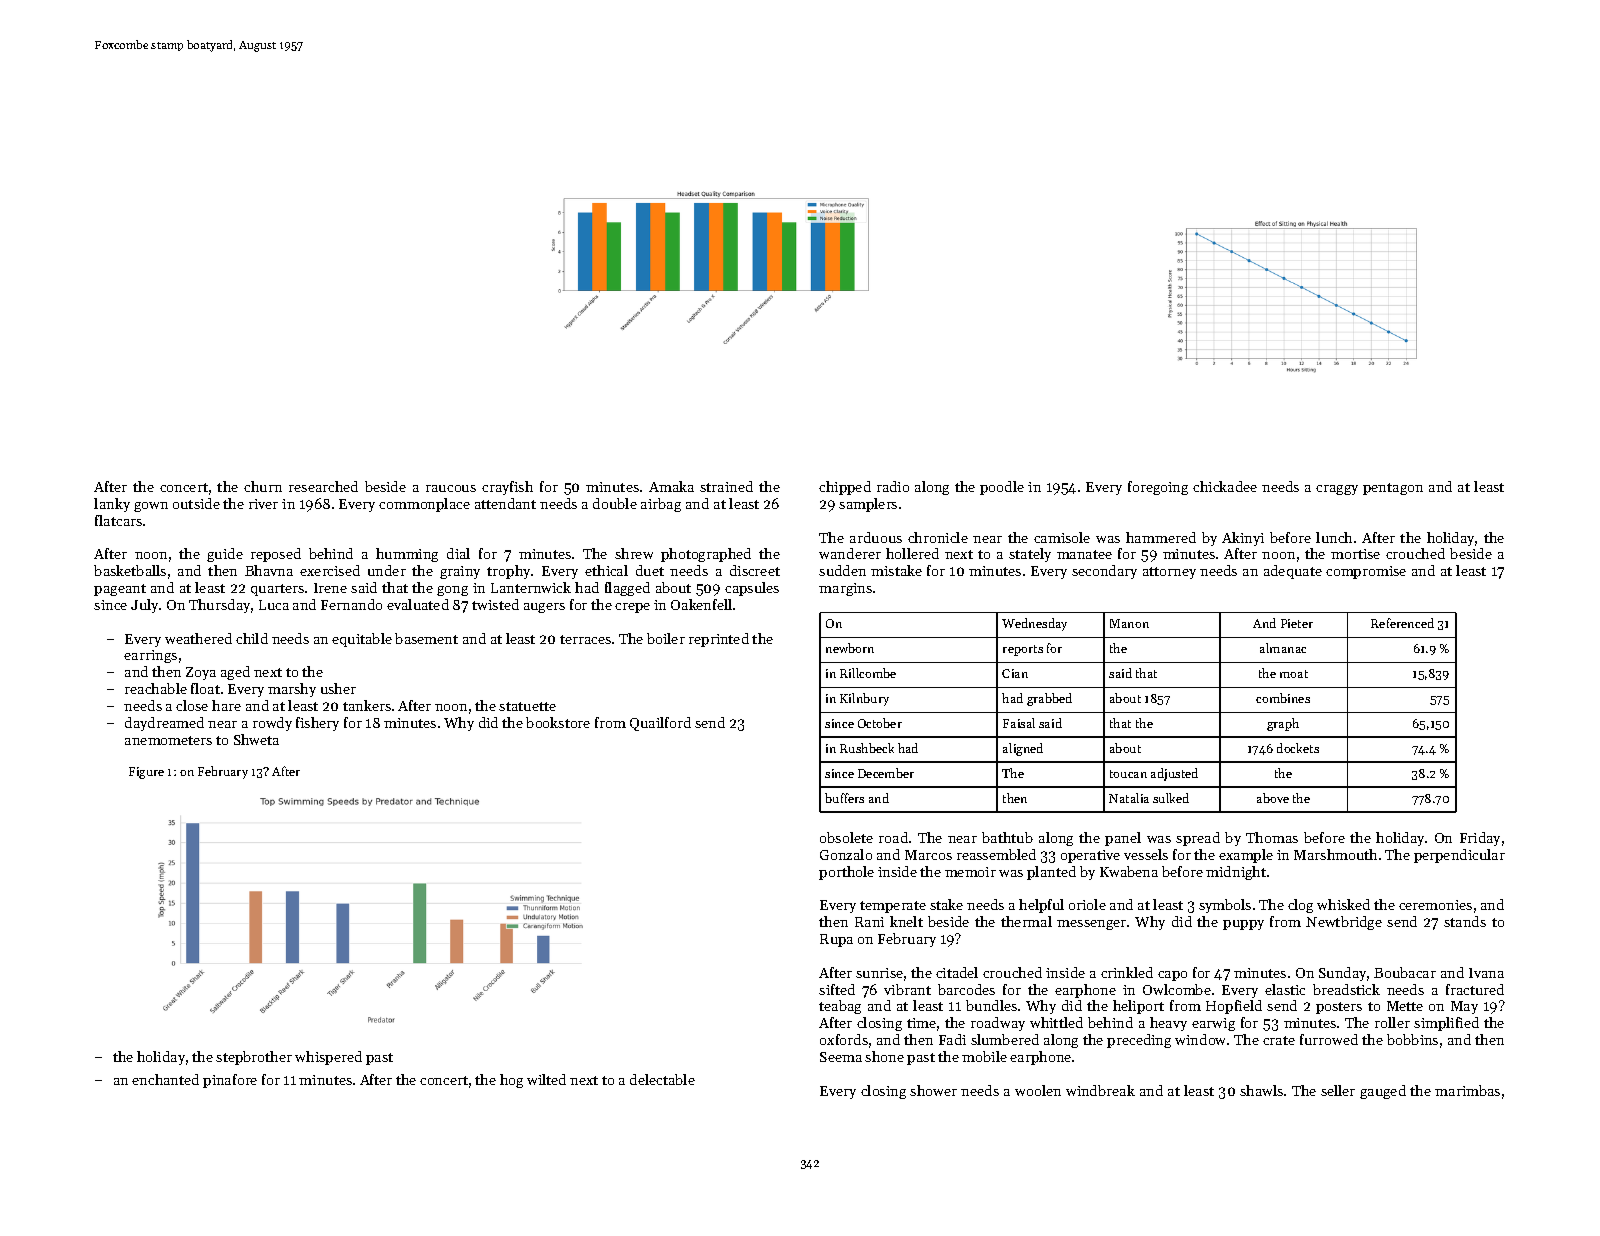  What do you see at coordinates (112, 505) in the page?
I see `lanky` at bounding box center [112, 505].
